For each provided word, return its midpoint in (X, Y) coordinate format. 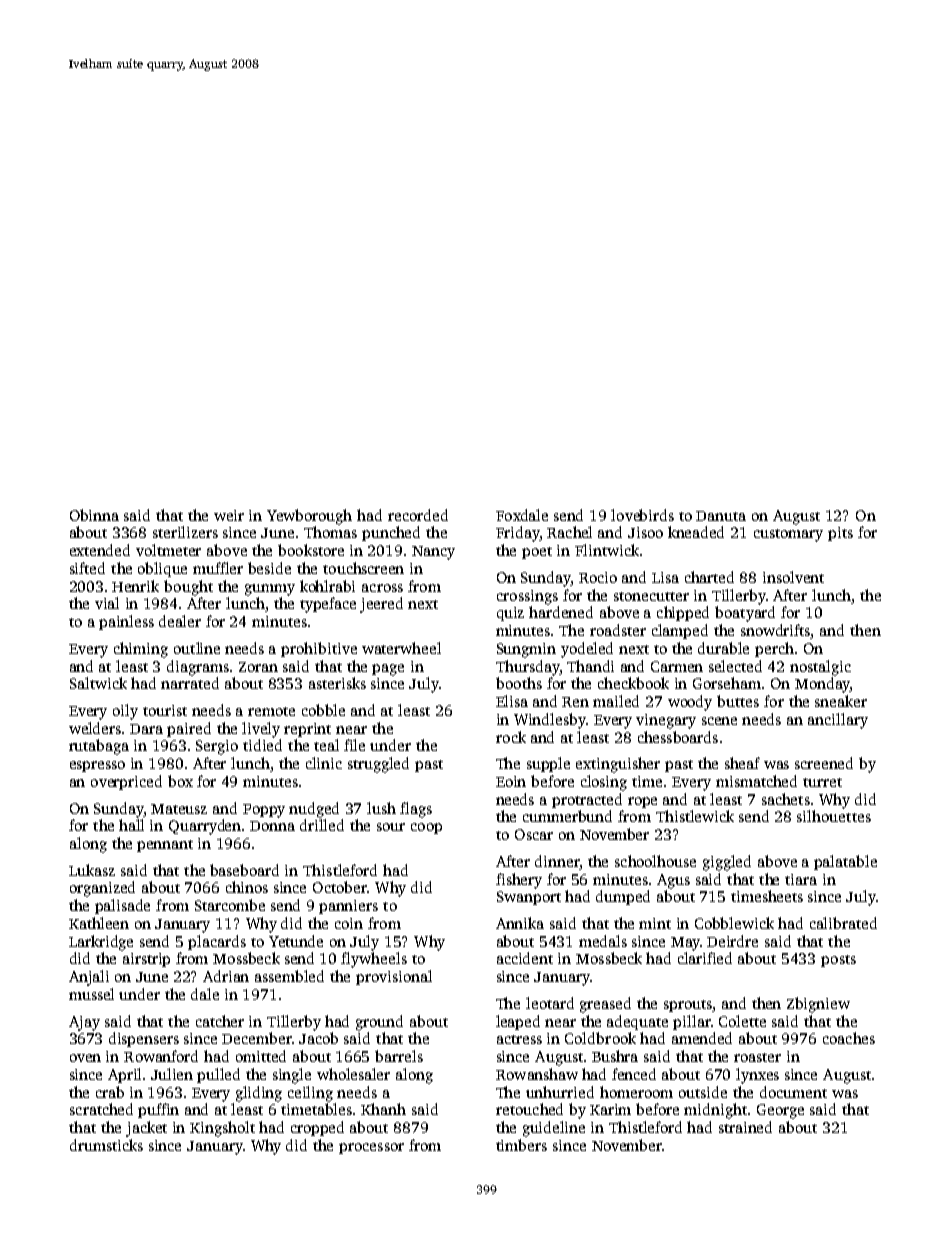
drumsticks (106, 1145)
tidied (262, 745)
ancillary (838, 721)
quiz (510, 614)
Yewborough (309, 517)
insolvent (793, 577)
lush (381, 808)
